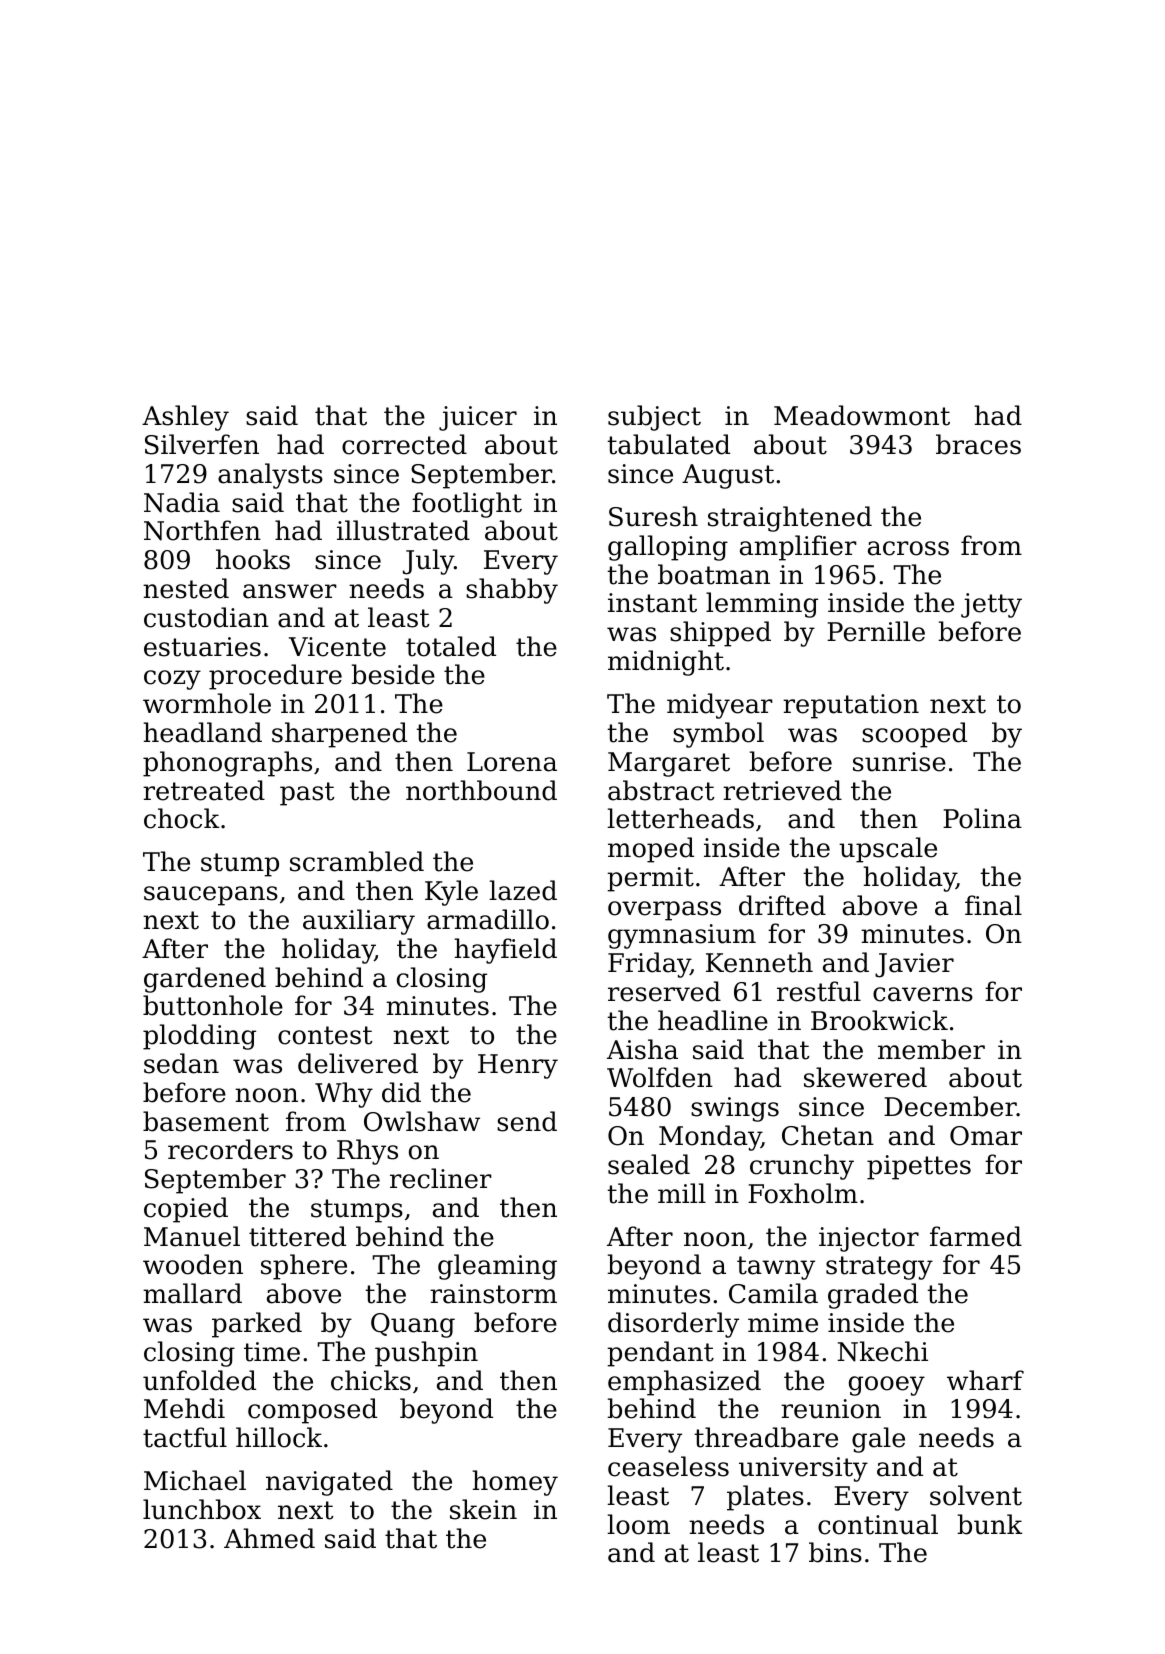 The width and height of the document is (1165, 1654). What do you see at coordinates (329, 1483) in the document?
I see `navigated` at bounding box center [329, 1483].
